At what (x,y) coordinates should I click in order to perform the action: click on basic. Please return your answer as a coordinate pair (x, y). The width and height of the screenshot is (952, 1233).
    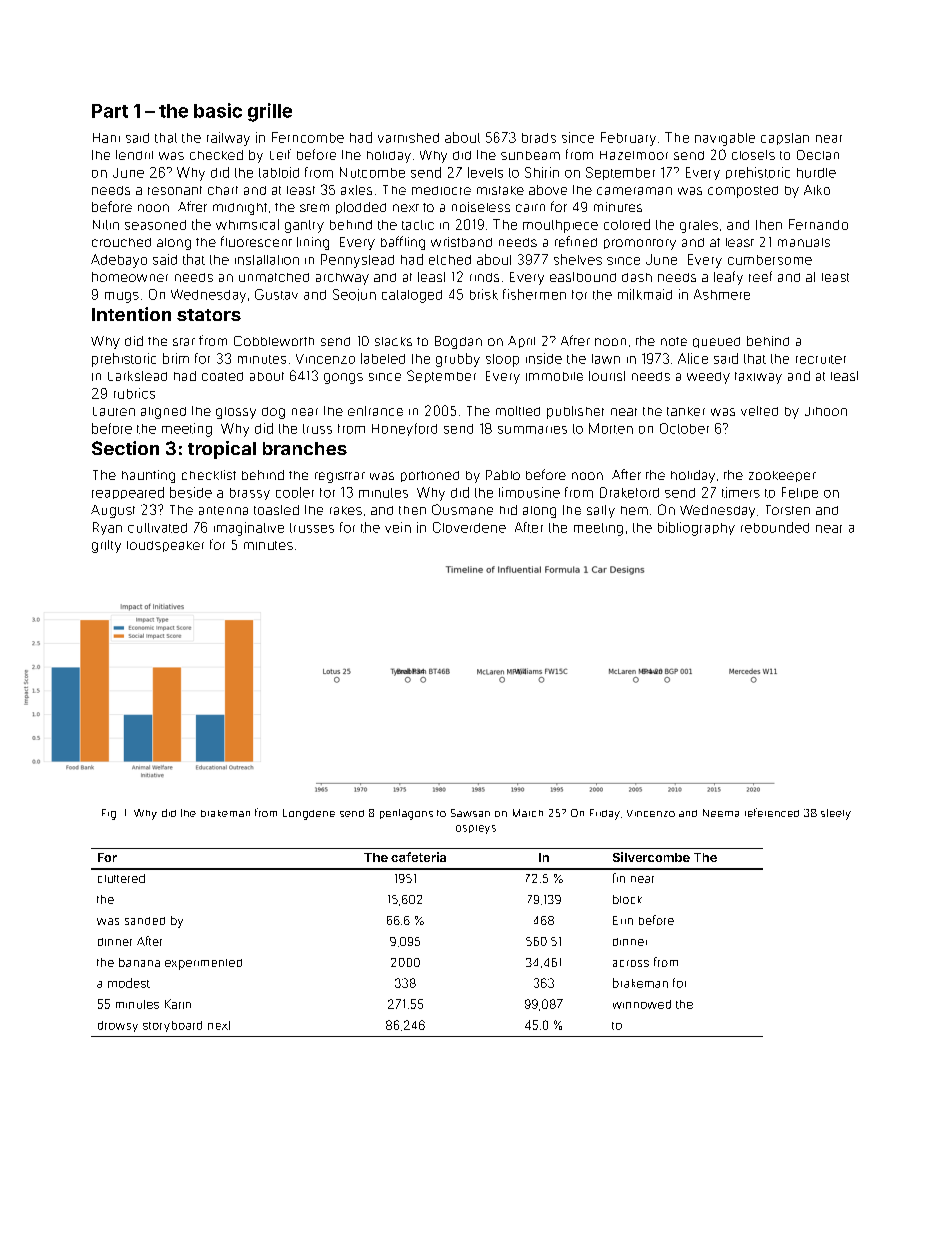
    Looking at the image, I should click on (218, 110).
